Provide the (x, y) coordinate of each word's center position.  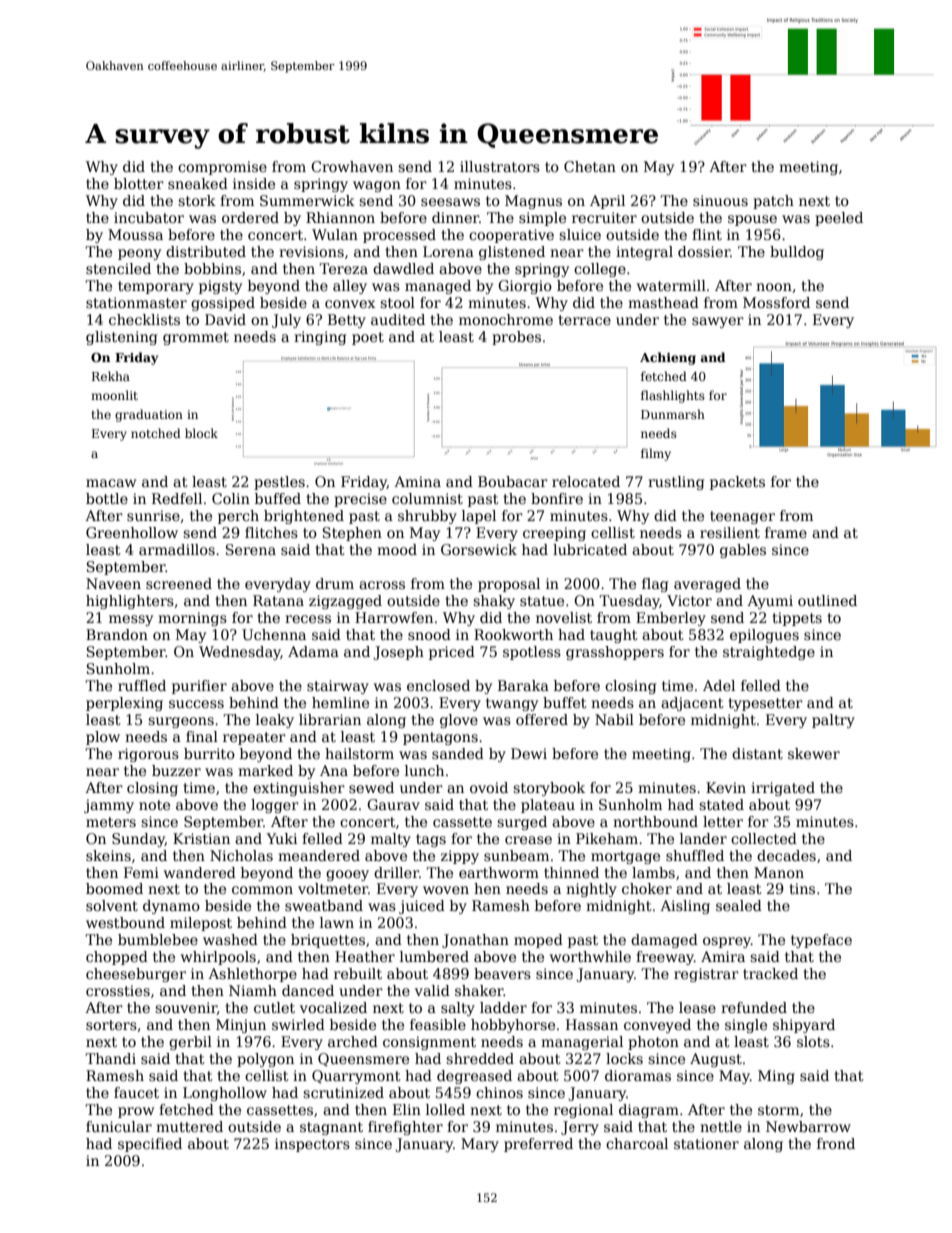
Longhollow (225, 1094)
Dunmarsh (673, 414)
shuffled (695, 855)
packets (737, 483)
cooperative (511, 236)
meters (111, 822)
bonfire (557, 498)
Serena (251, 549)
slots (813, 1041)
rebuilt (358, 973)
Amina (417, 481)
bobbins (212, 268)
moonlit (114, 395)
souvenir (186, 1008)
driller (396, 872)
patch (773, 202)
